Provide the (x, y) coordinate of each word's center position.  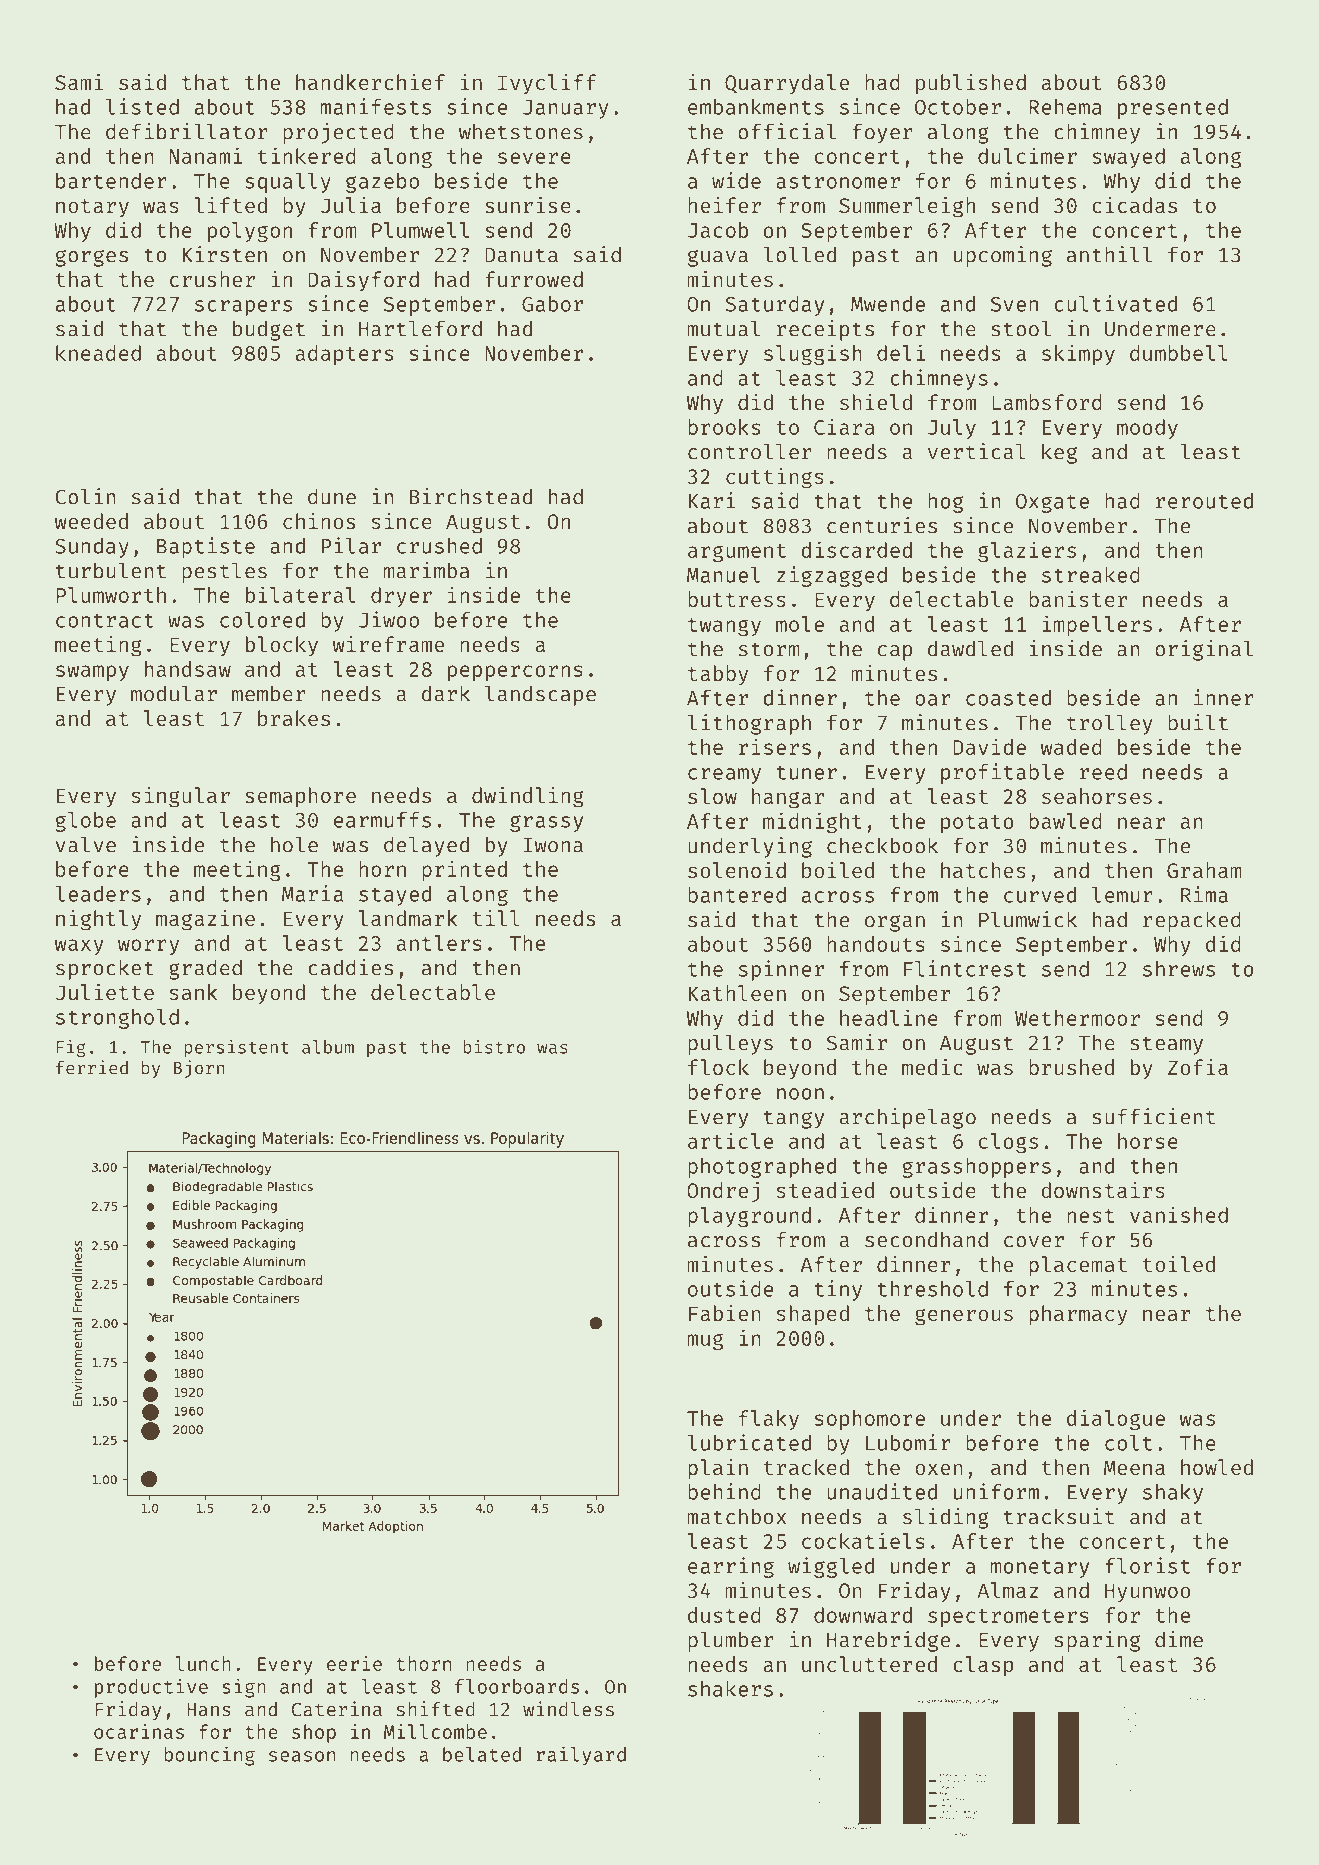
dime (1179, 1639)
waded (1071, 747)
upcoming (1003, 256)
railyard (581, 1756)
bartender (111, 181)
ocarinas (139, 1731)
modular (174, 693)
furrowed (534, 279)
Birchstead (471, 496)
